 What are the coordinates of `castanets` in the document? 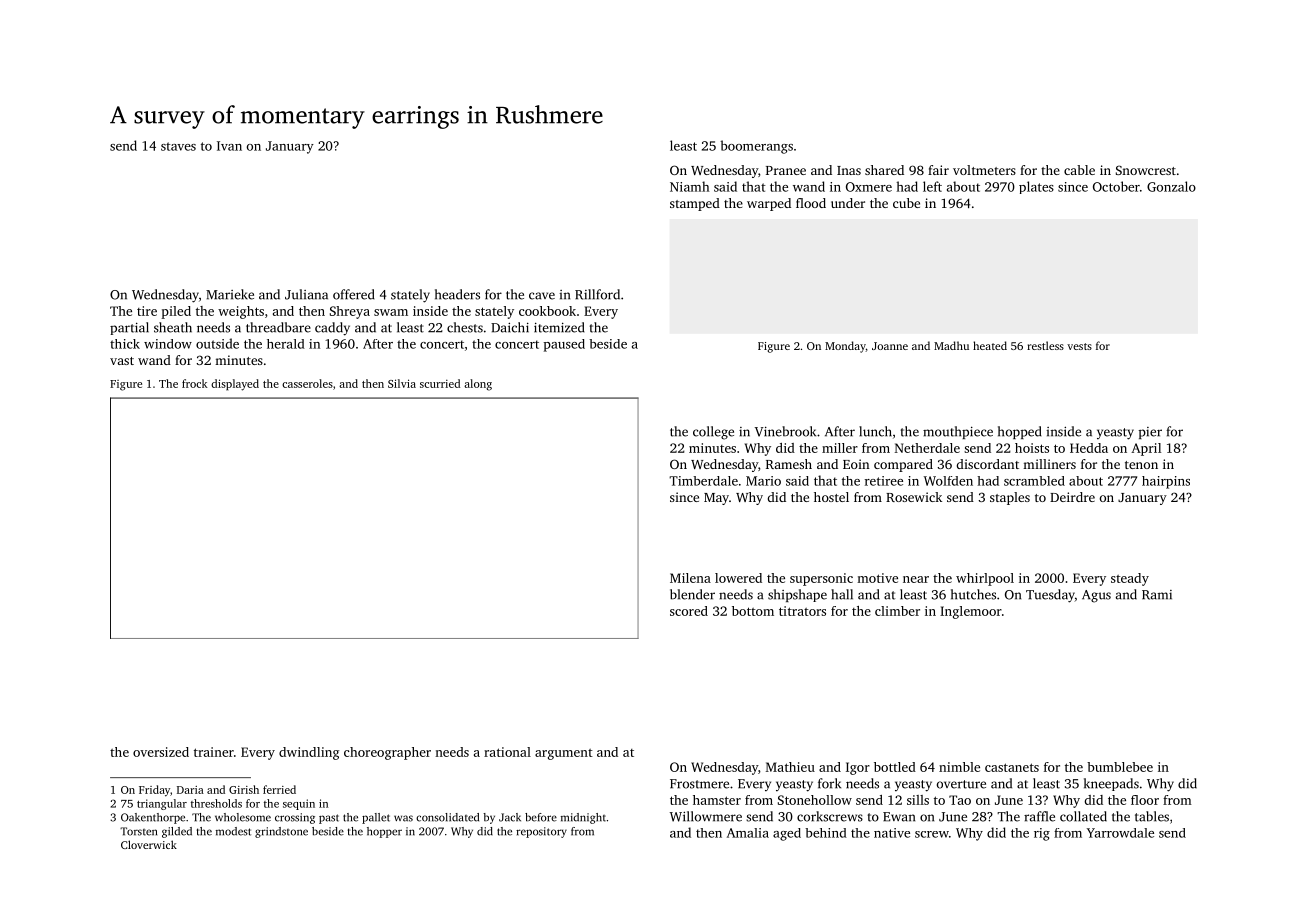 It's located at (1012, 767).
